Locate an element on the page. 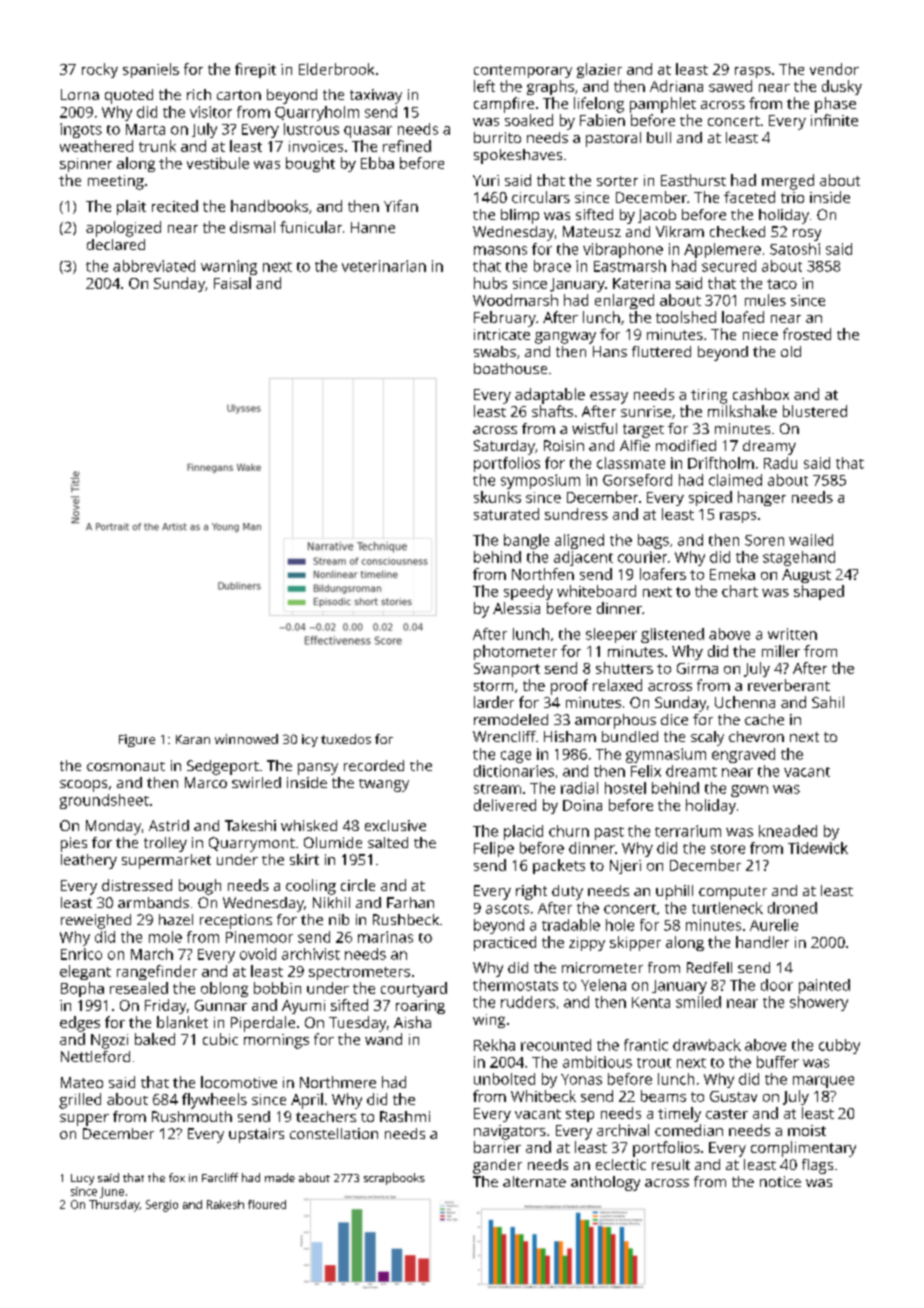  loafers is located at coordinates (663, 574).
